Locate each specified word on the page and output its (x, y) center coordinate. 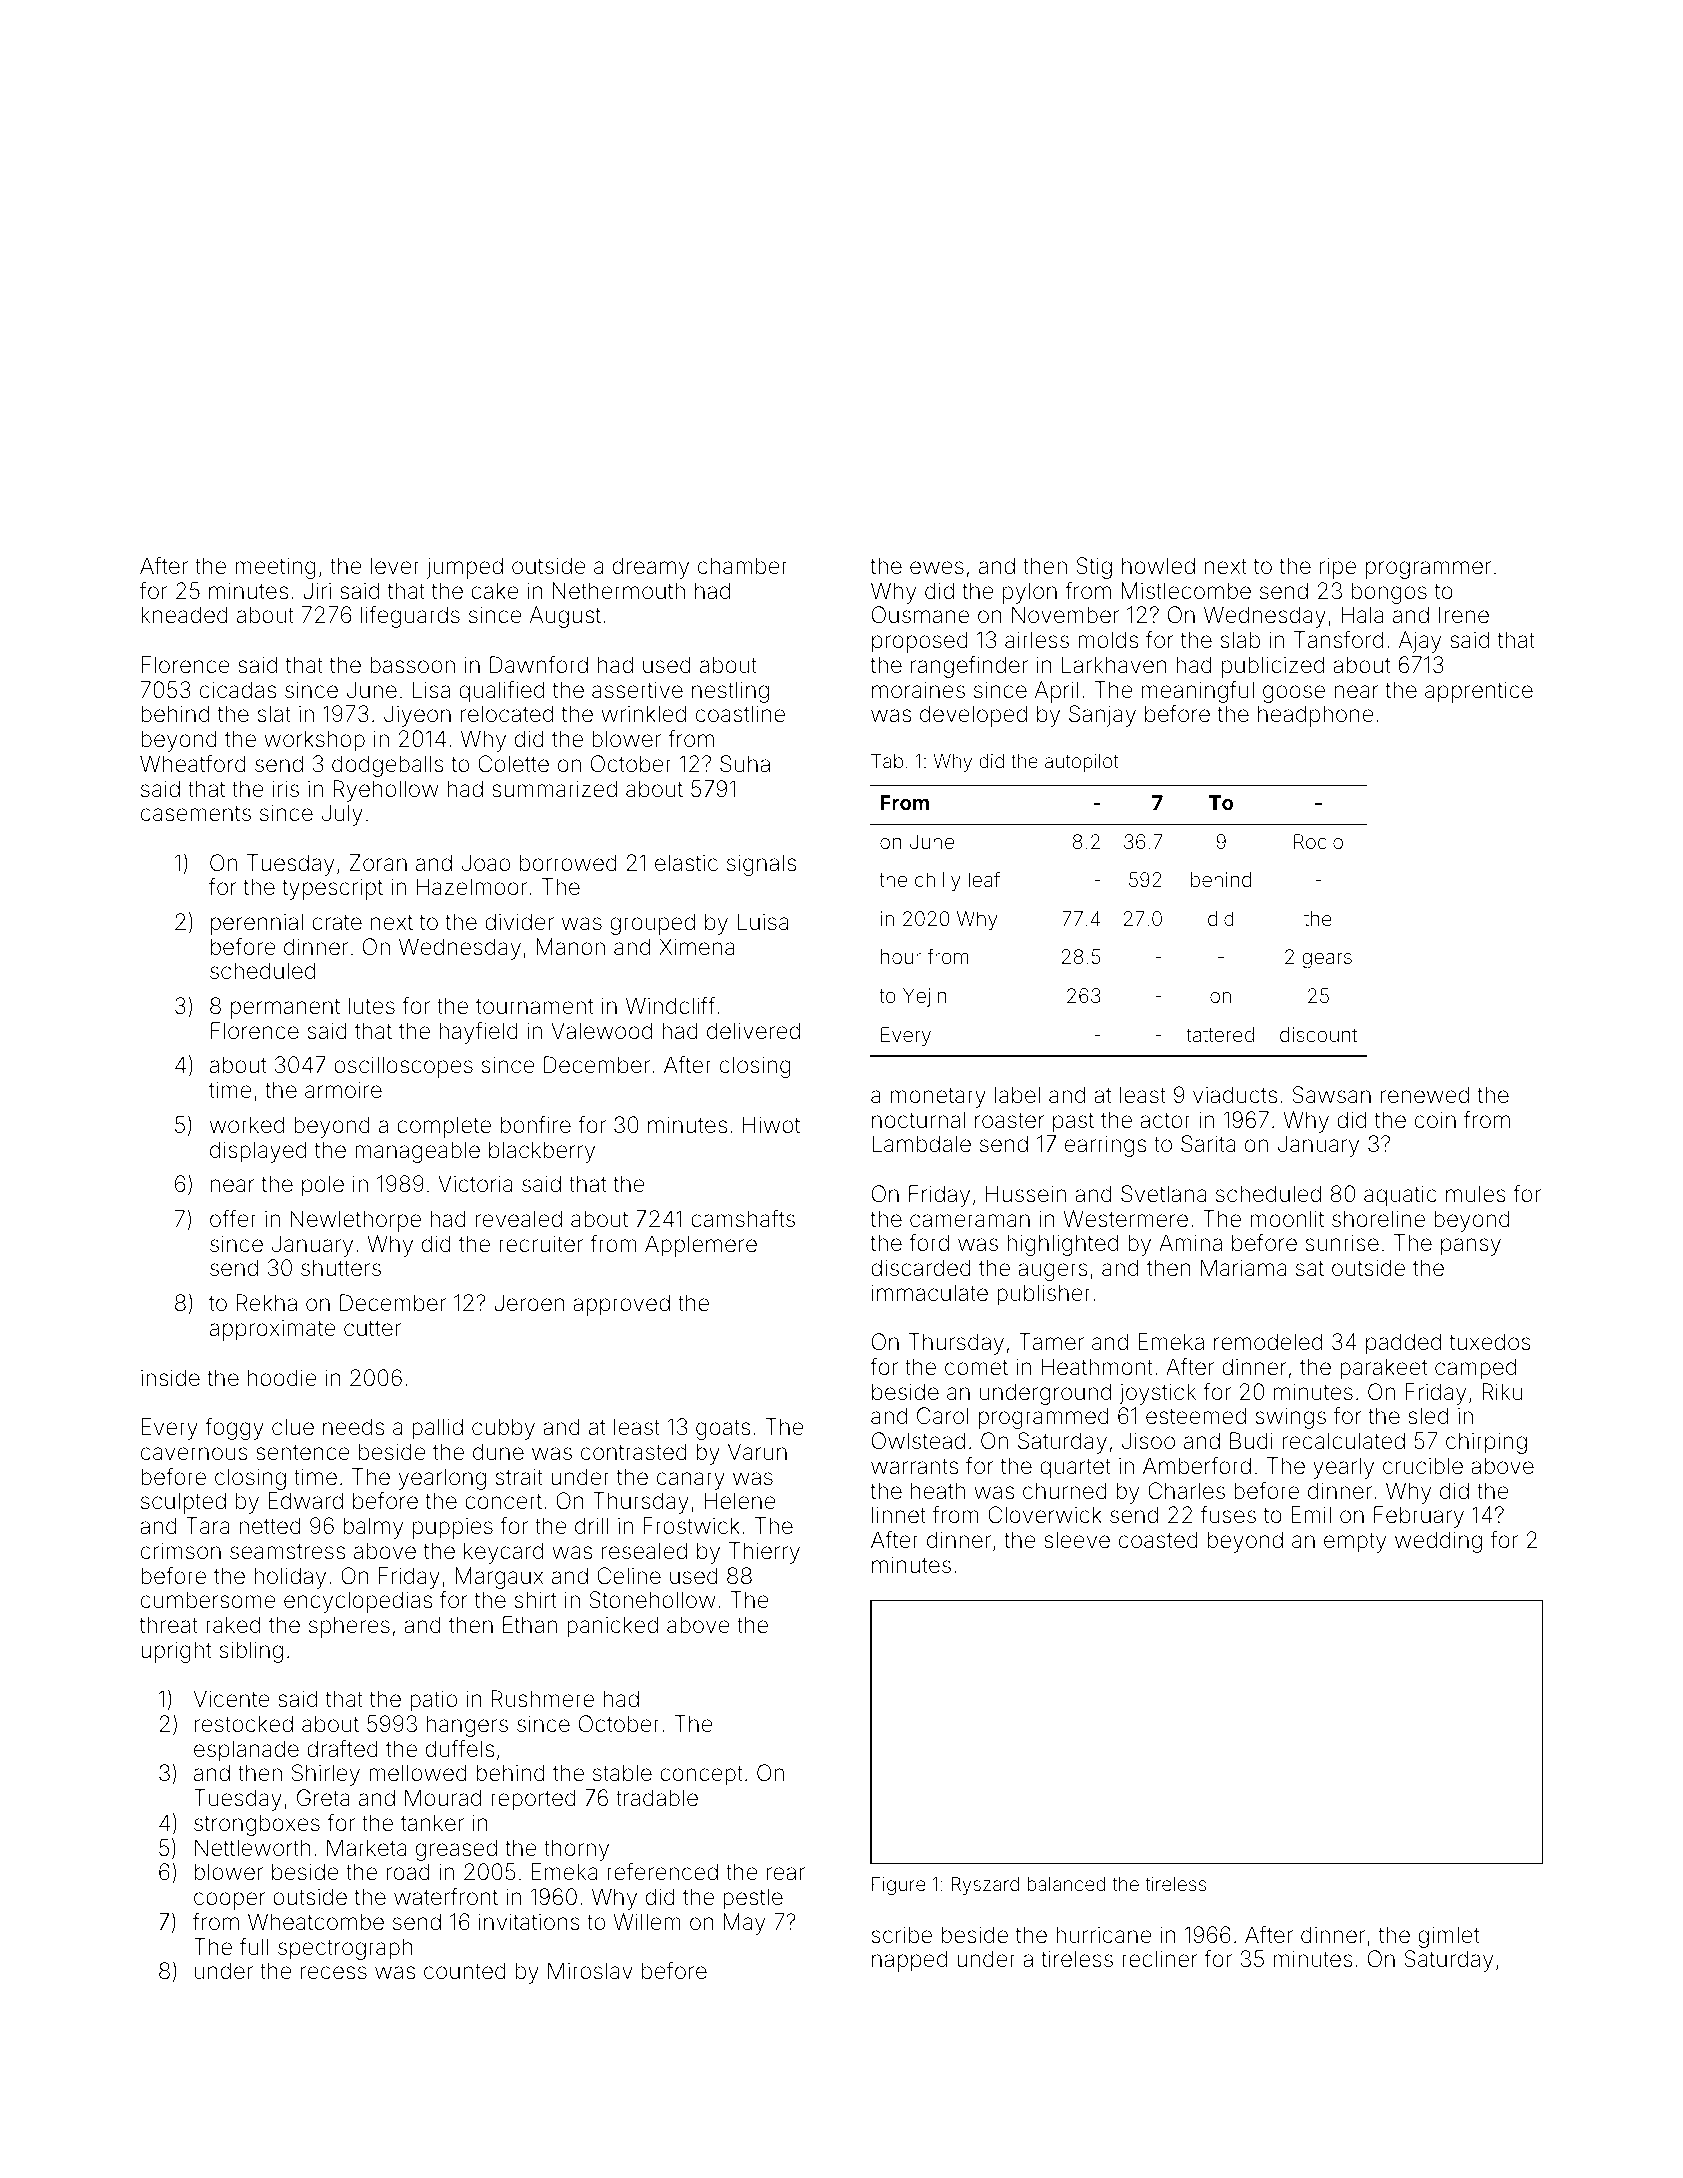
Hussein (1026, 1194)
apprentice (1479, 692)
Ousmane (920, 615)
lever (395, 566)
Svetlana (1163, 1194)
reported (533, 1800)
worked (247, 1125)
